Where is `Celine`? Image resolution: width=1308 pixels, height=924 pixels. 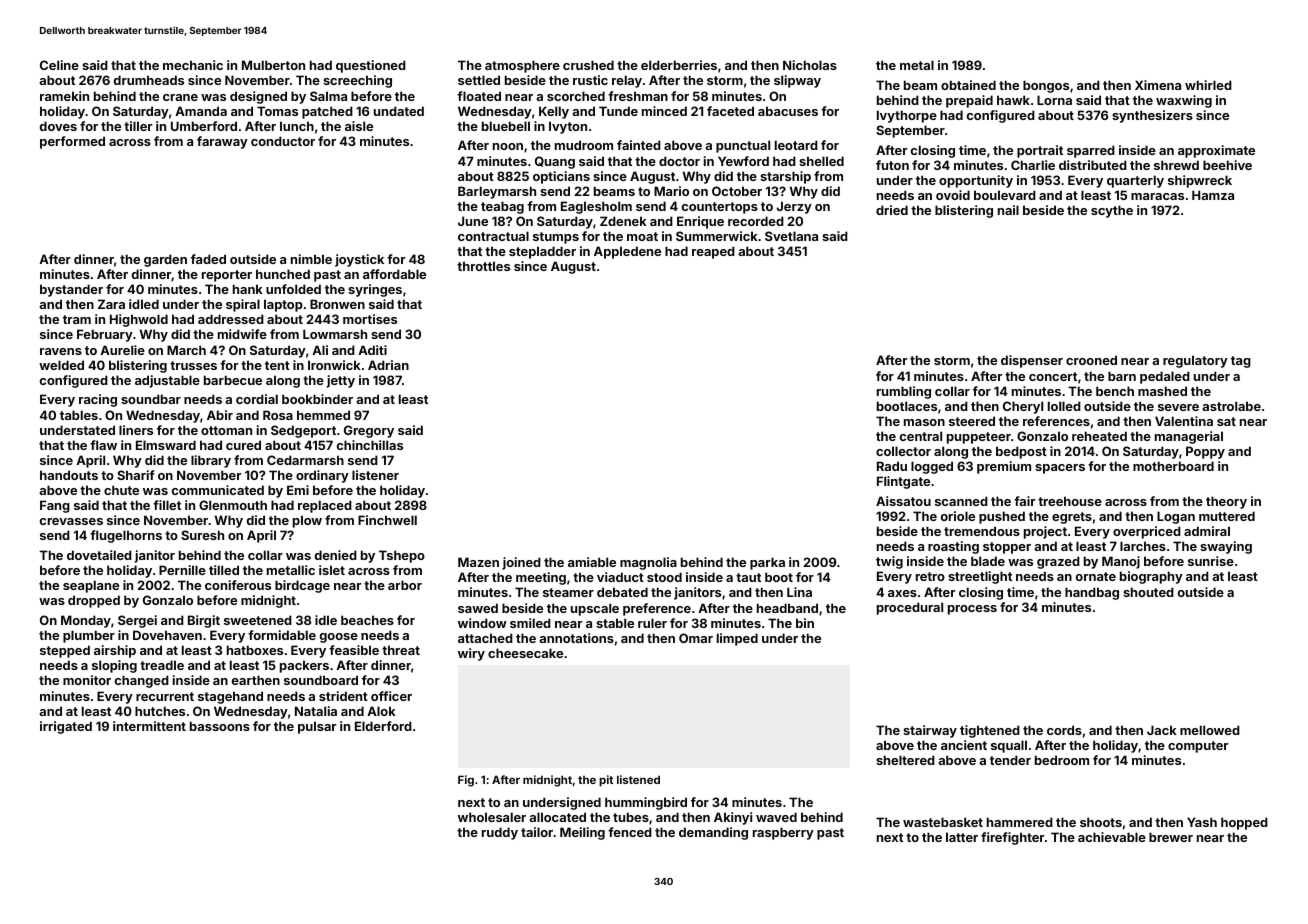 Celine is located at coordinates (59, 65).
